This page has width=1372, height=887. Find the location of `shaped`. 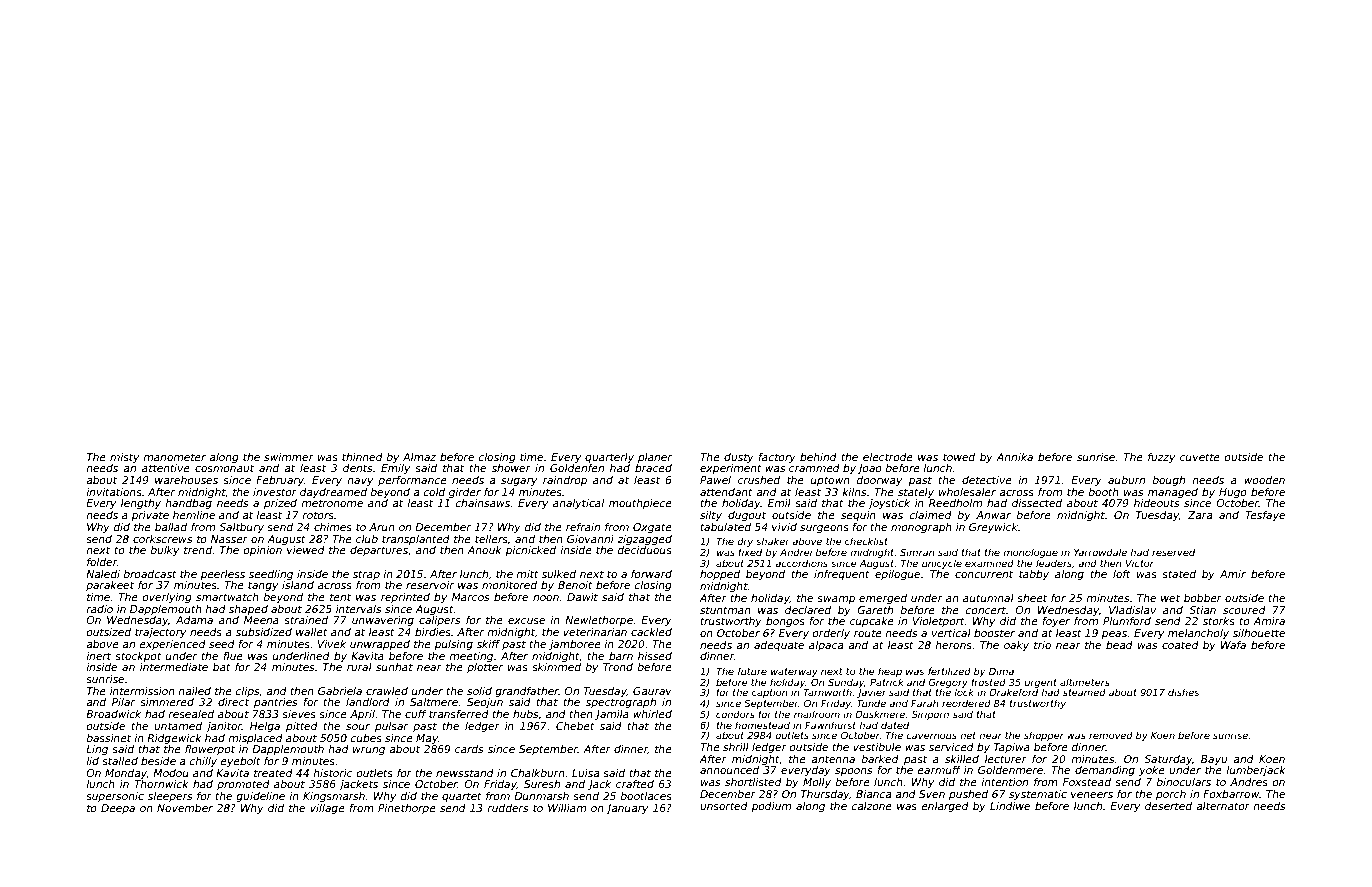

shaped is located at coordinates (248, 610).
